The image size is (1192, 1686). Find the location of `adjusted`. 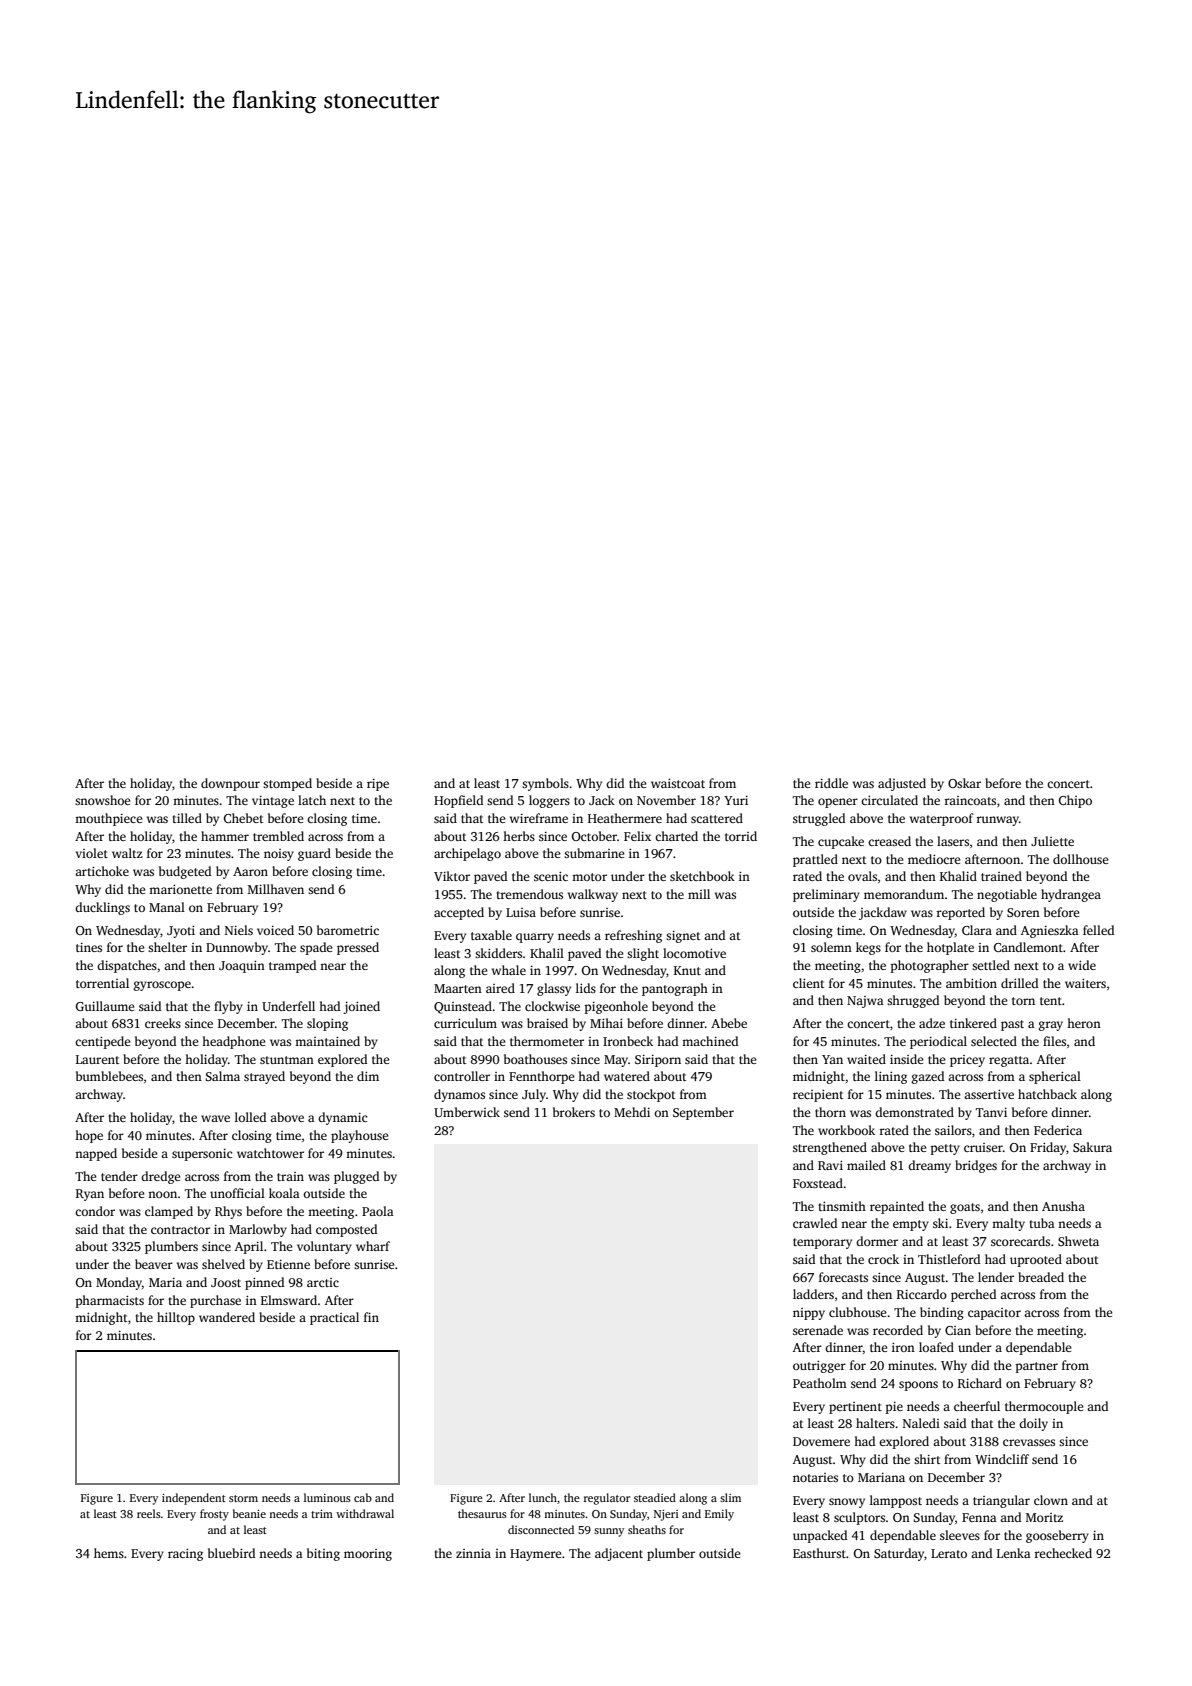

adjusted is located at coordinates (902, 784).
